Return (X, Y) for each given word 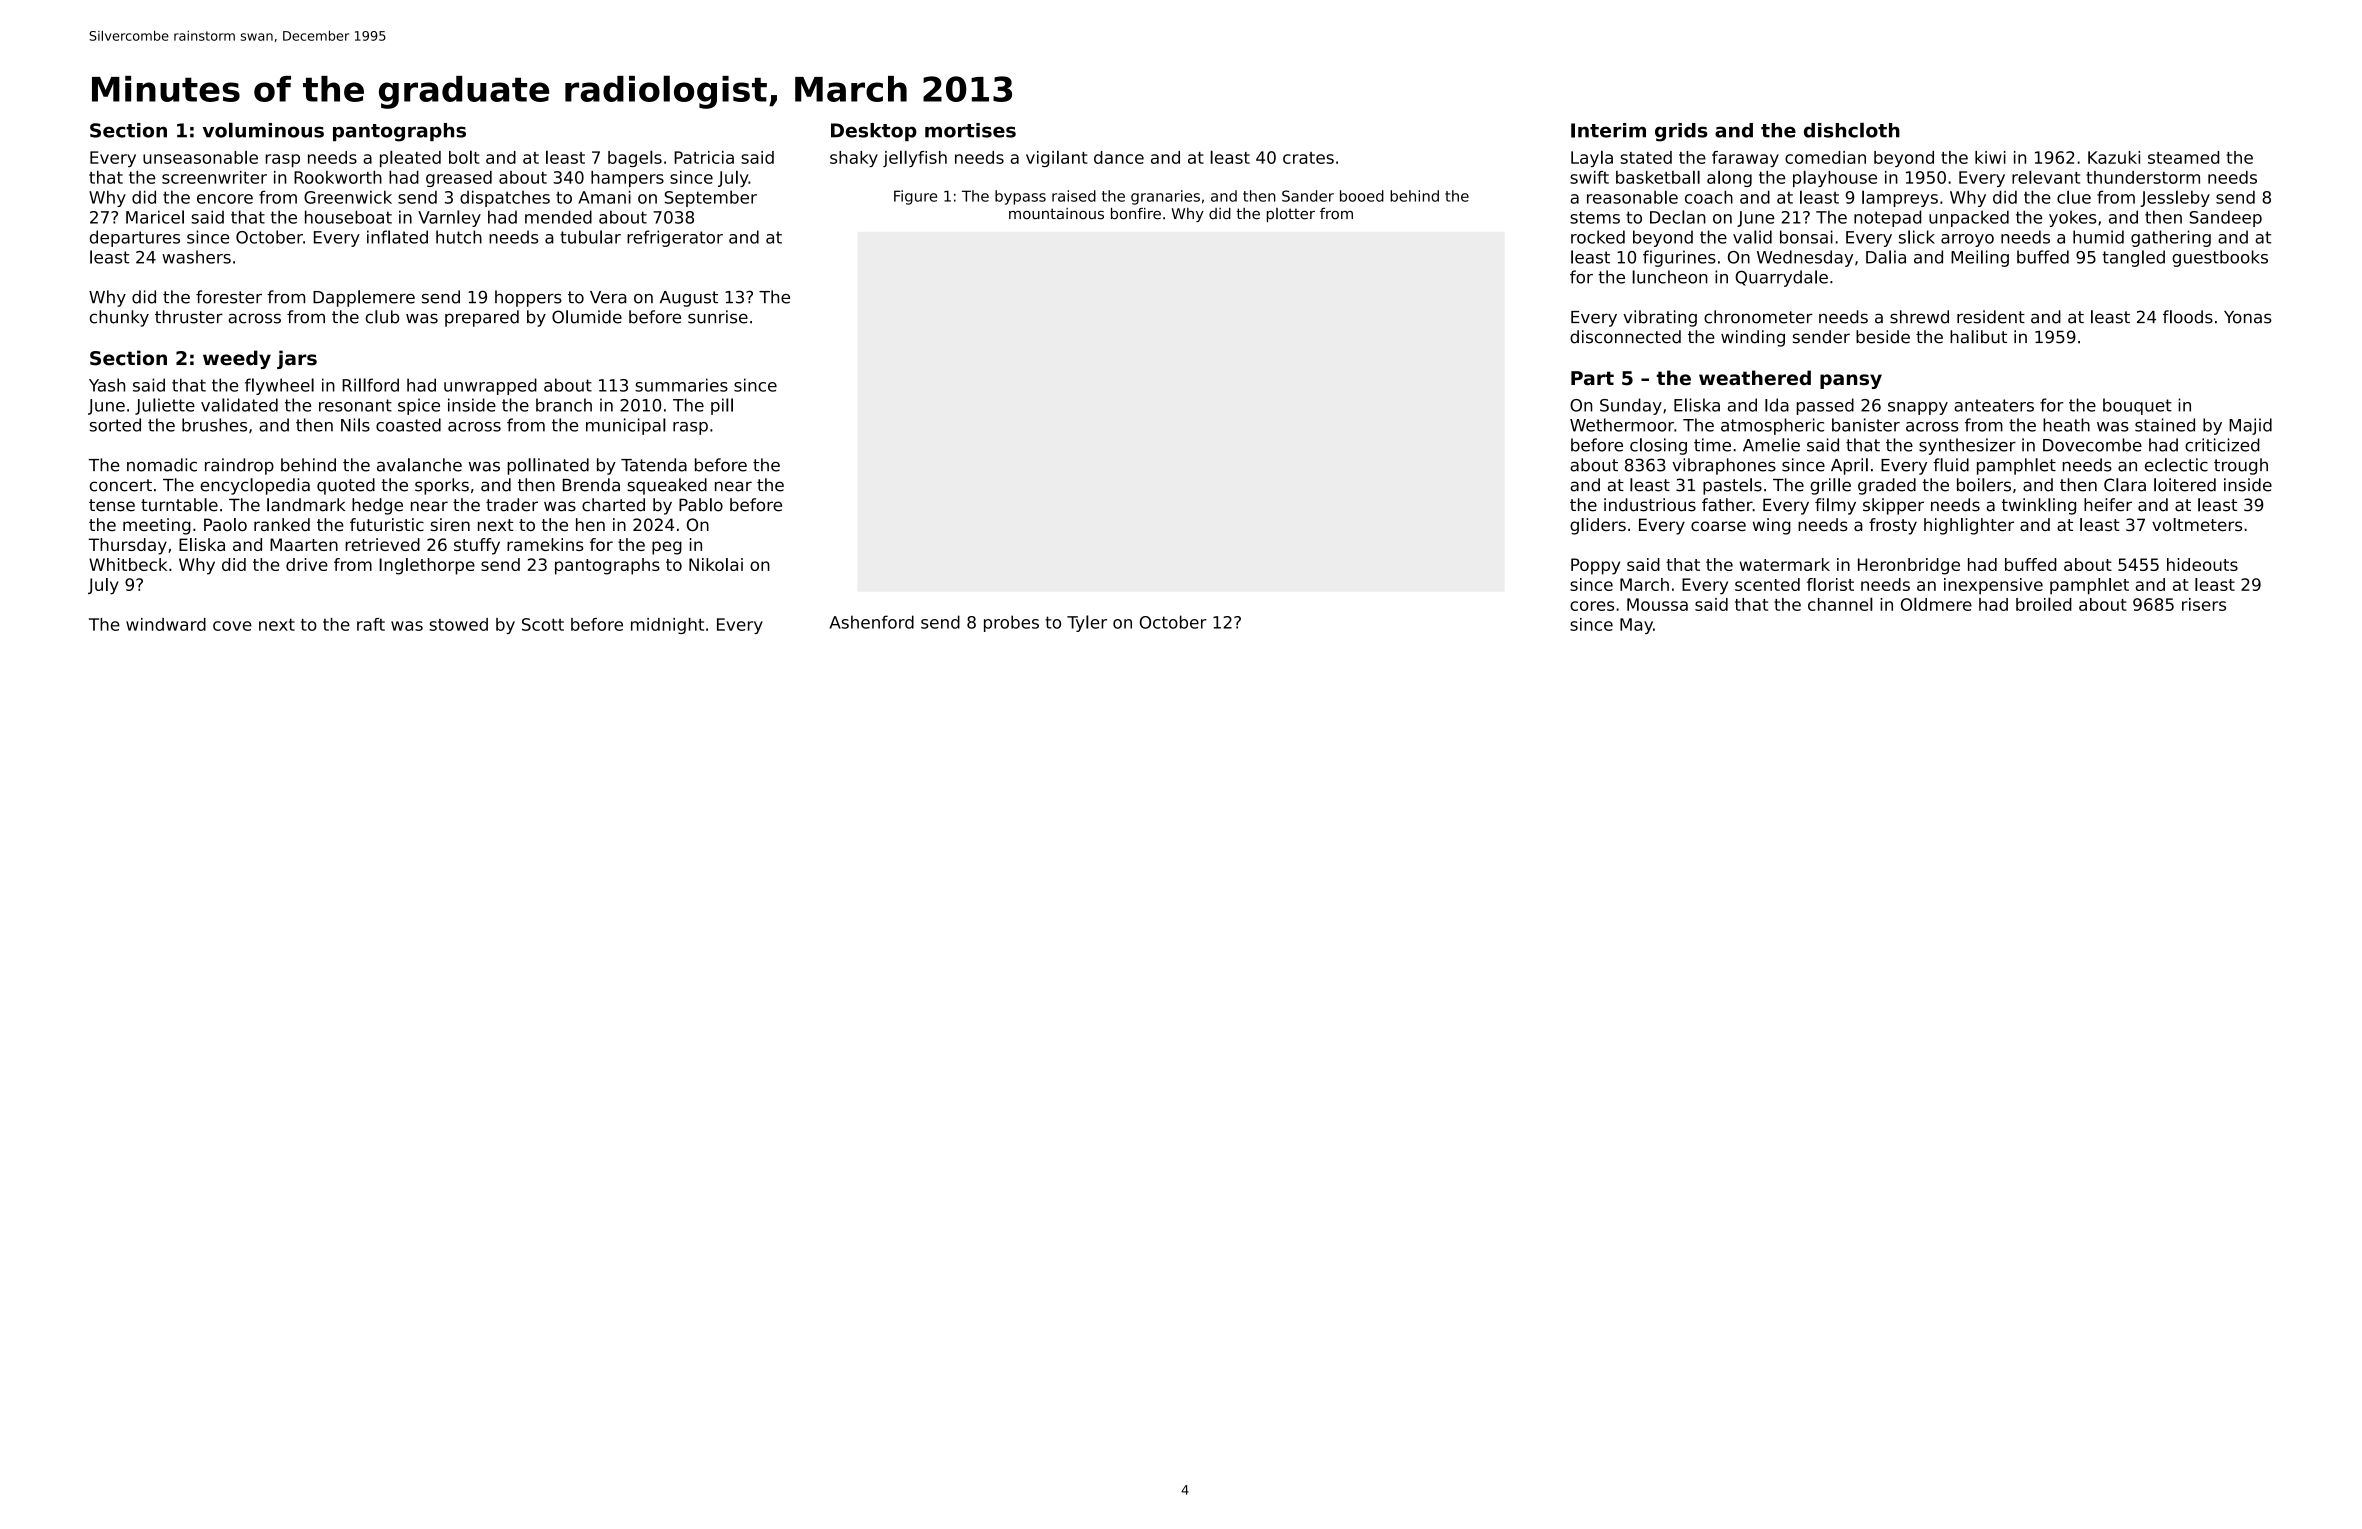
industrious (1650, 505)
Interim (1608, 130)
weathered (1755, 378)
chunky (119, 318)
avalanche (419, 465)
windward (166, 624)
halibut (1978, 337)
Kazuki (2114, 157)
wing (1772, 526)
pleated (410, 158)
